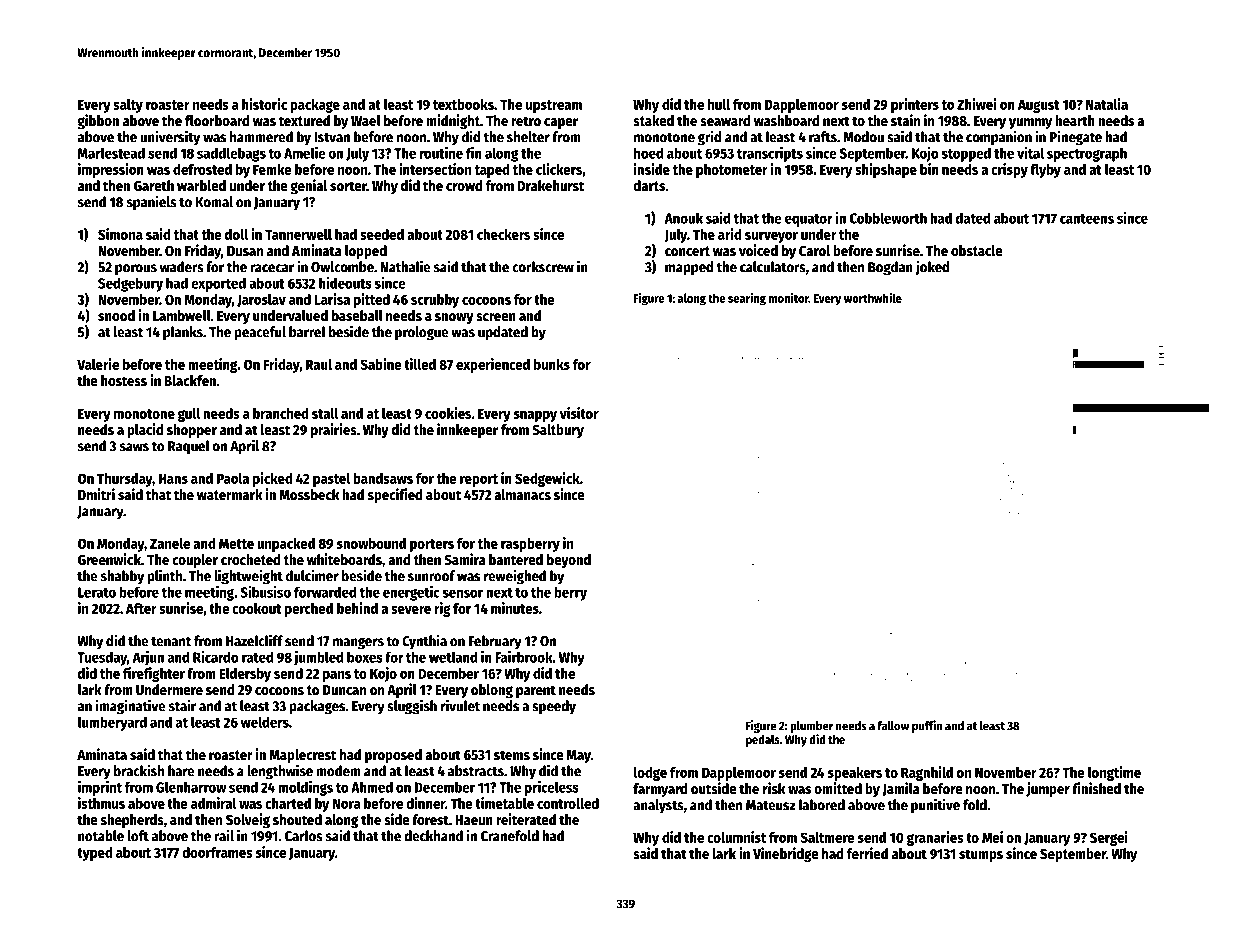 This screenshot has height=952, width=1233. I want to click on bantered, so click(516, 559).
